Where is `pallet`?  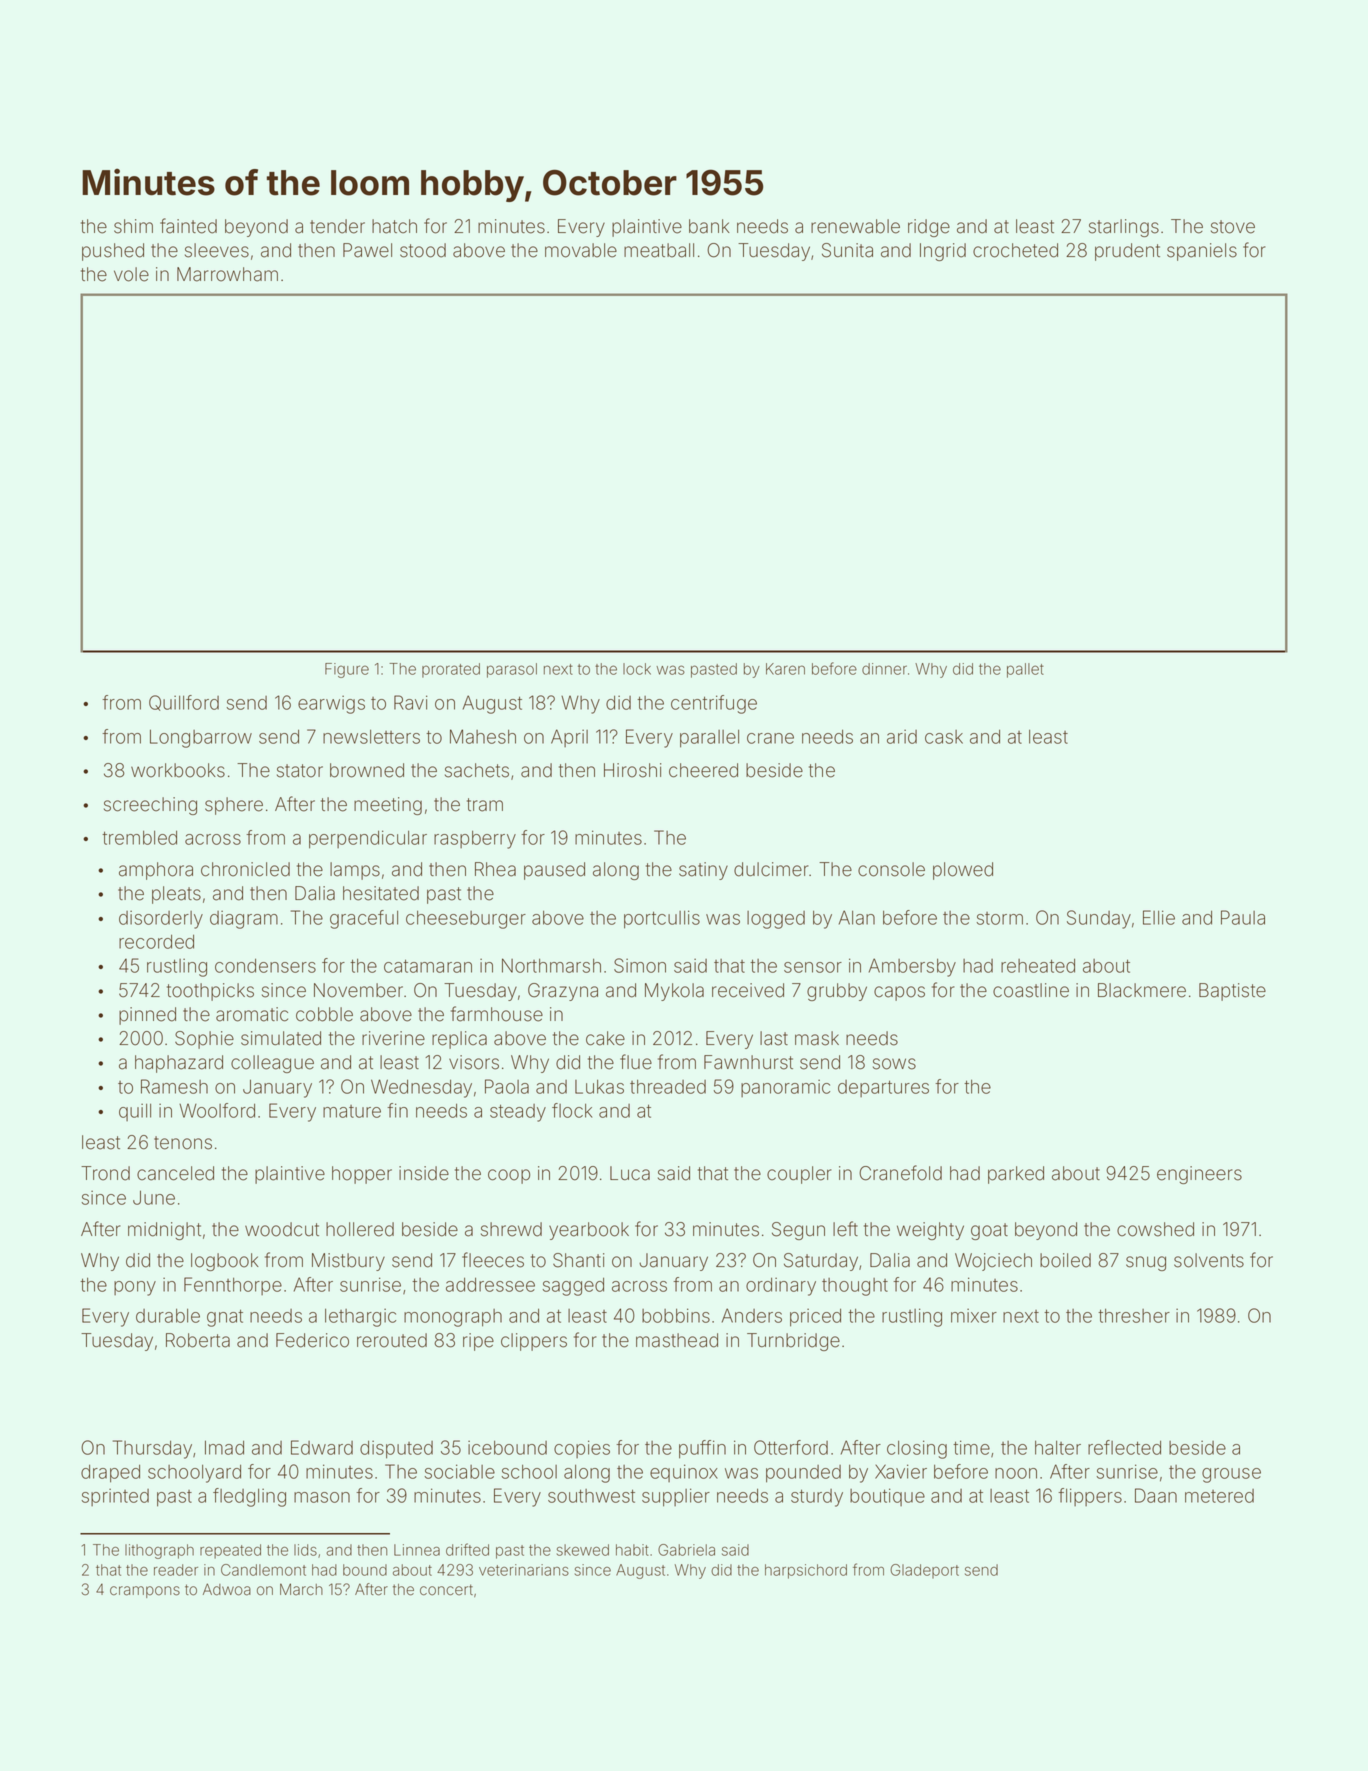 pallet is located at coordinates (1025, 670).
